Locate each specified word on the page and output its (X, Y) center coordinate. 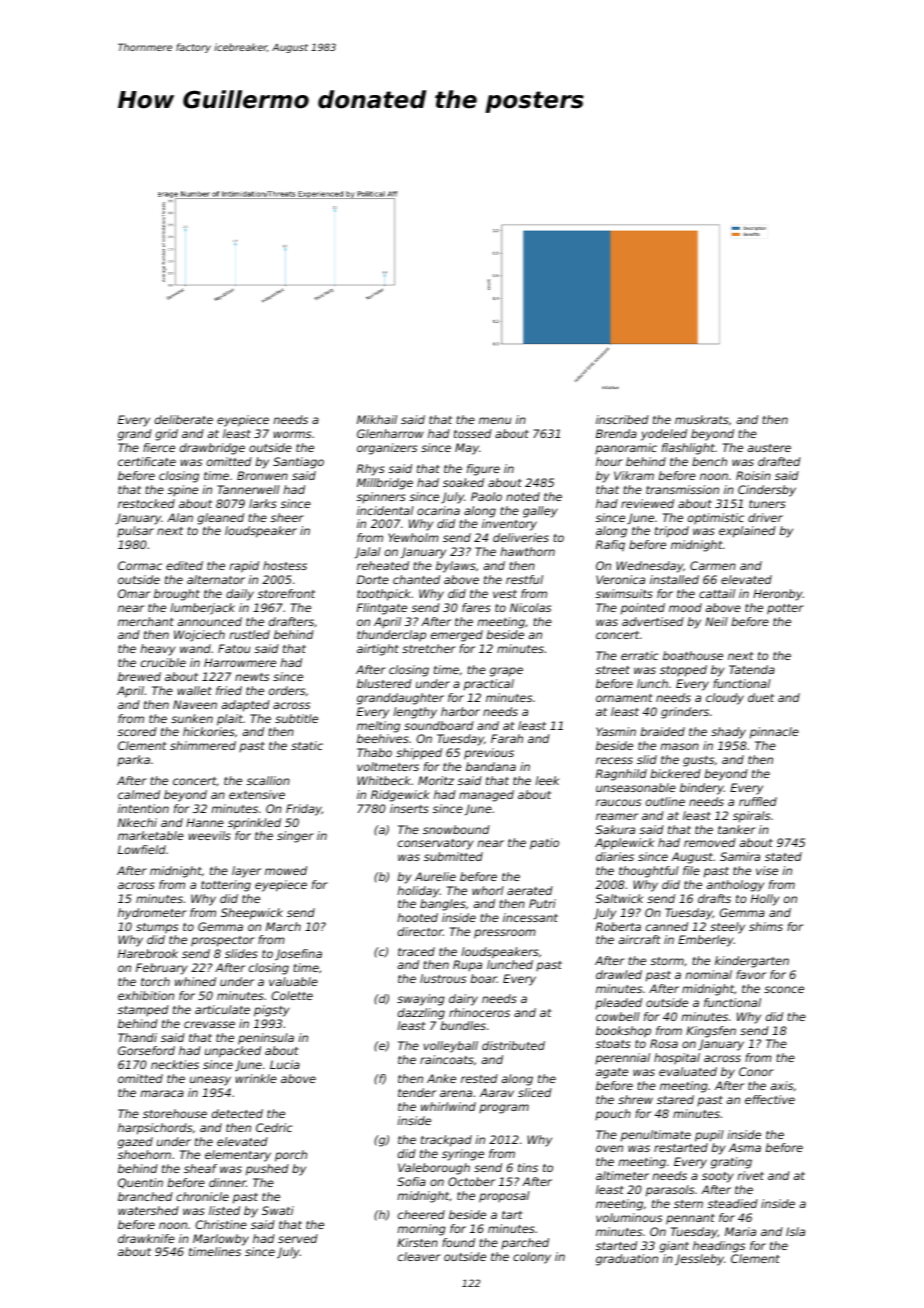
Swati (278, 1210)
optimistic (716, 518)
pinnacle (774, 733)
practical (489, 685)
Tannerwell (248, 489)
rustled (250, 634)
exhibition (146, 995)
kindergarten (752, 962)
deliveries (521, 537)
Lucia (285, 1064)
